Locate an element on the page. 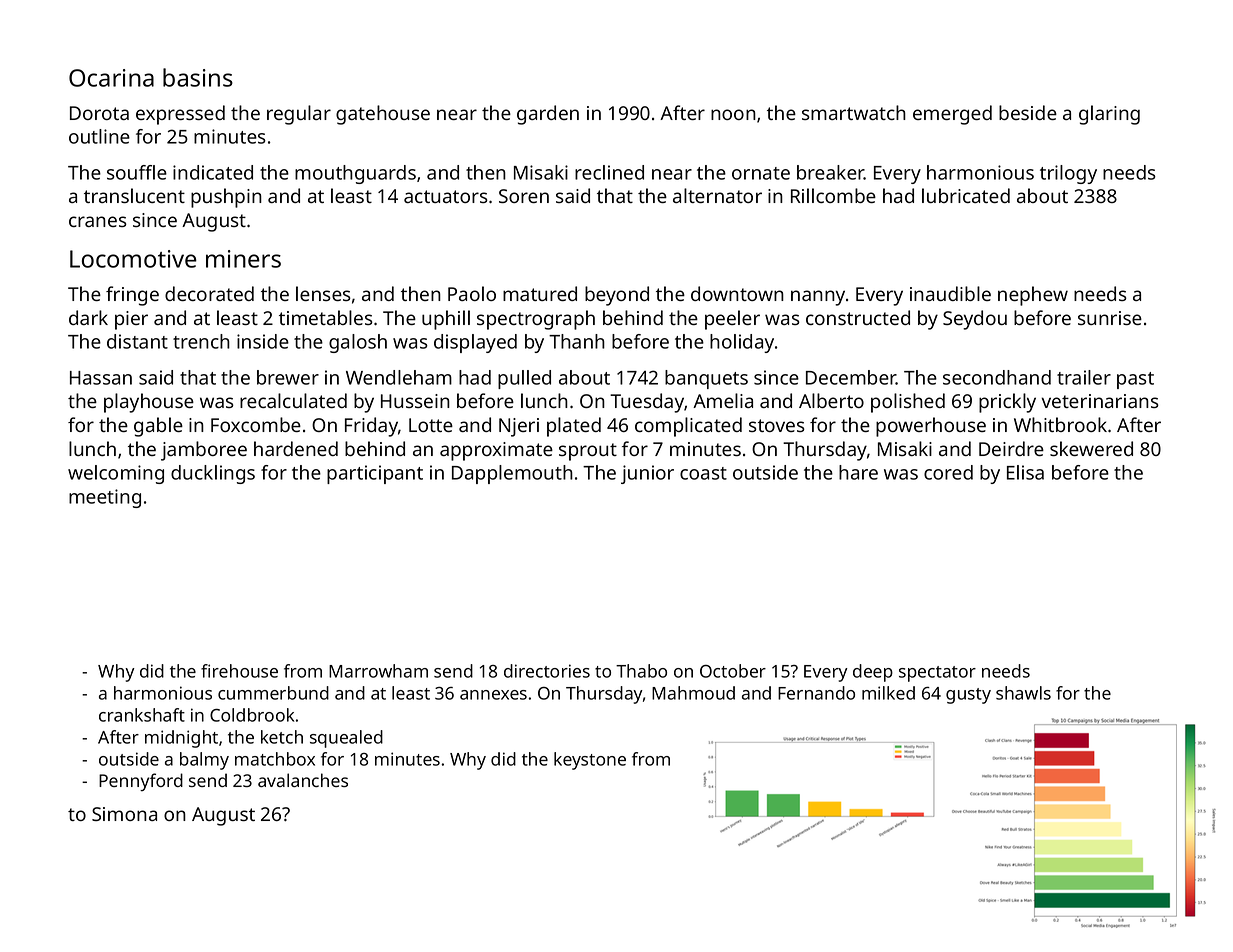 Image resolution: width=1233 pixels, height=952 pixels. indicated is located at coordinates (213, 172).
